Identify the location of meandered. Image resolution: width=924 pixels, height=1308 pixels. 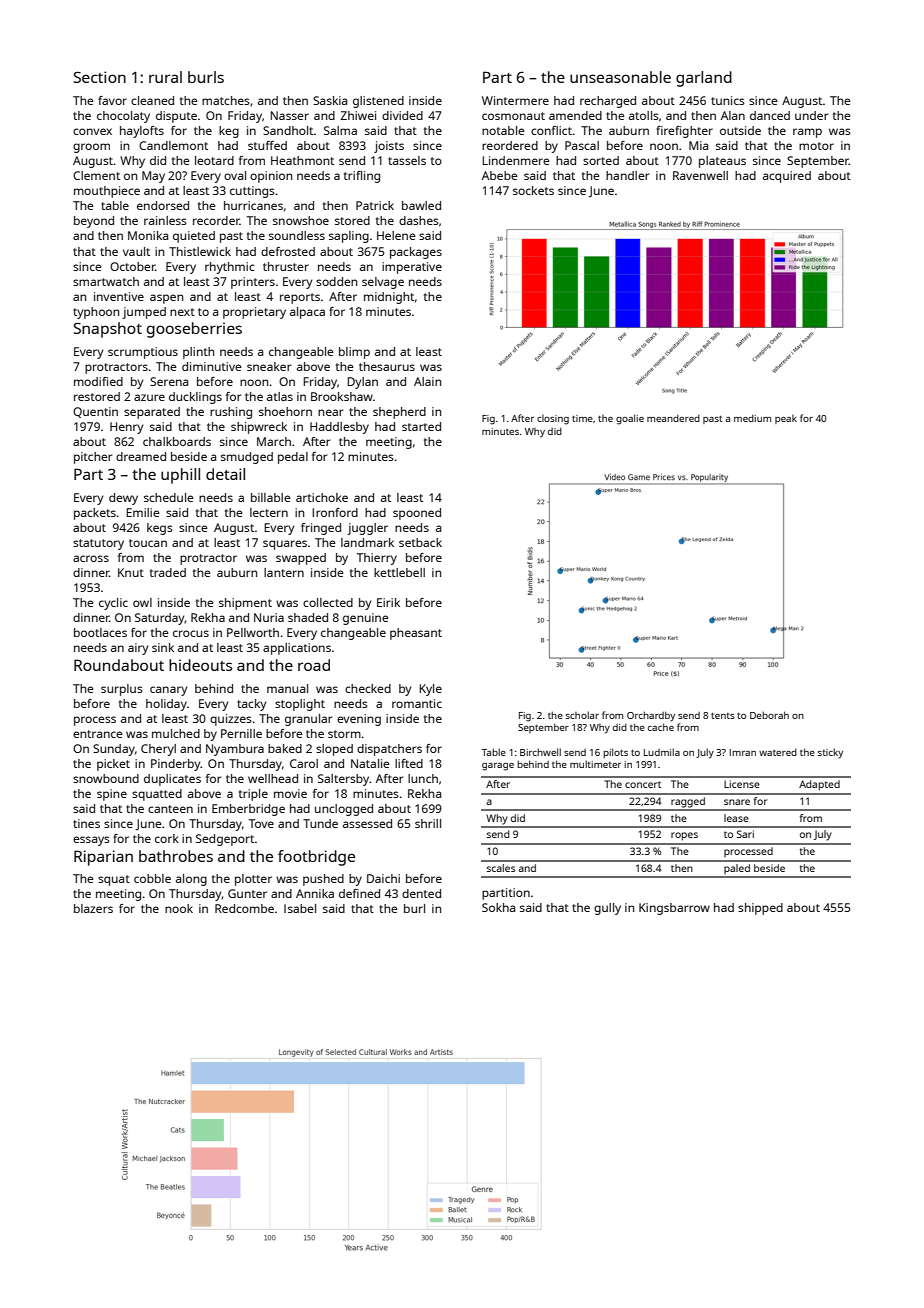
(673, 418).
